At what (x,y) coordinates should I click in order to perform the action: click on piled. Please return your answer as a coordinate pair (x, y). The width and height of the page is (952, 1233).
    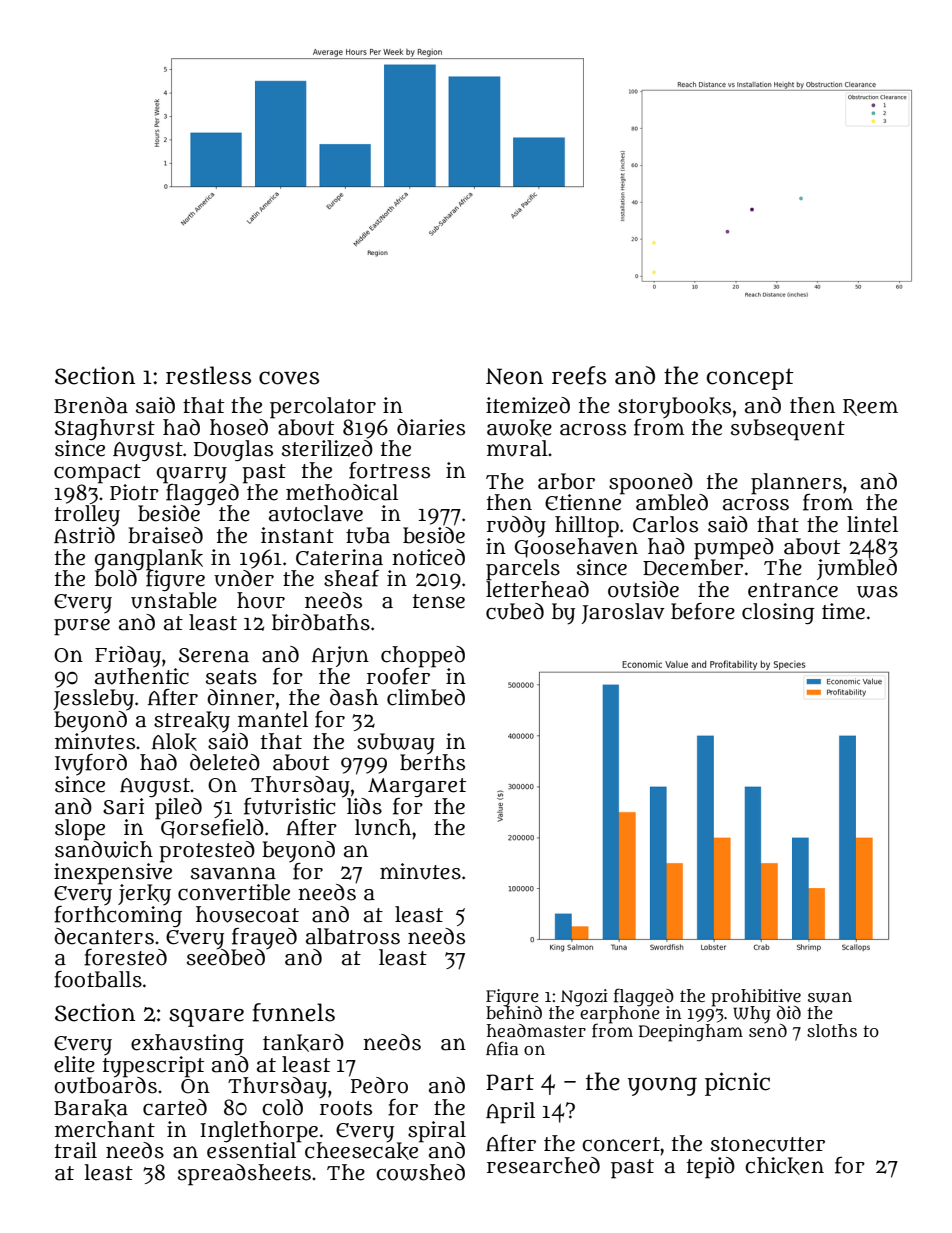
    Looking at the image, I should click on (178, 809).
